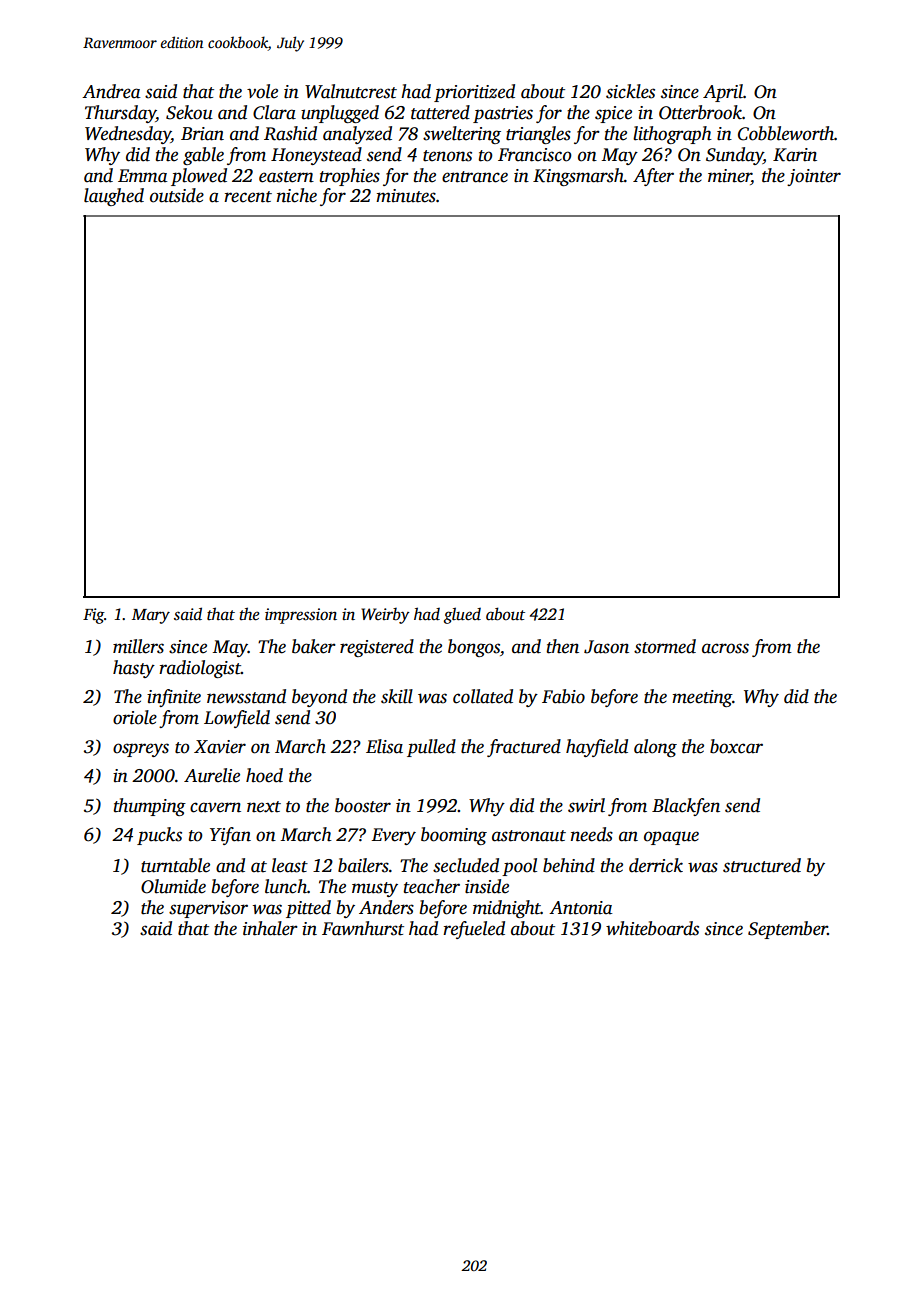 The height and width of the screenshot is (1308, 924). What do you see at coordinates (700, 112) in the screenshot?
I see `Otterbrook` at bounding box center [700, 112].
